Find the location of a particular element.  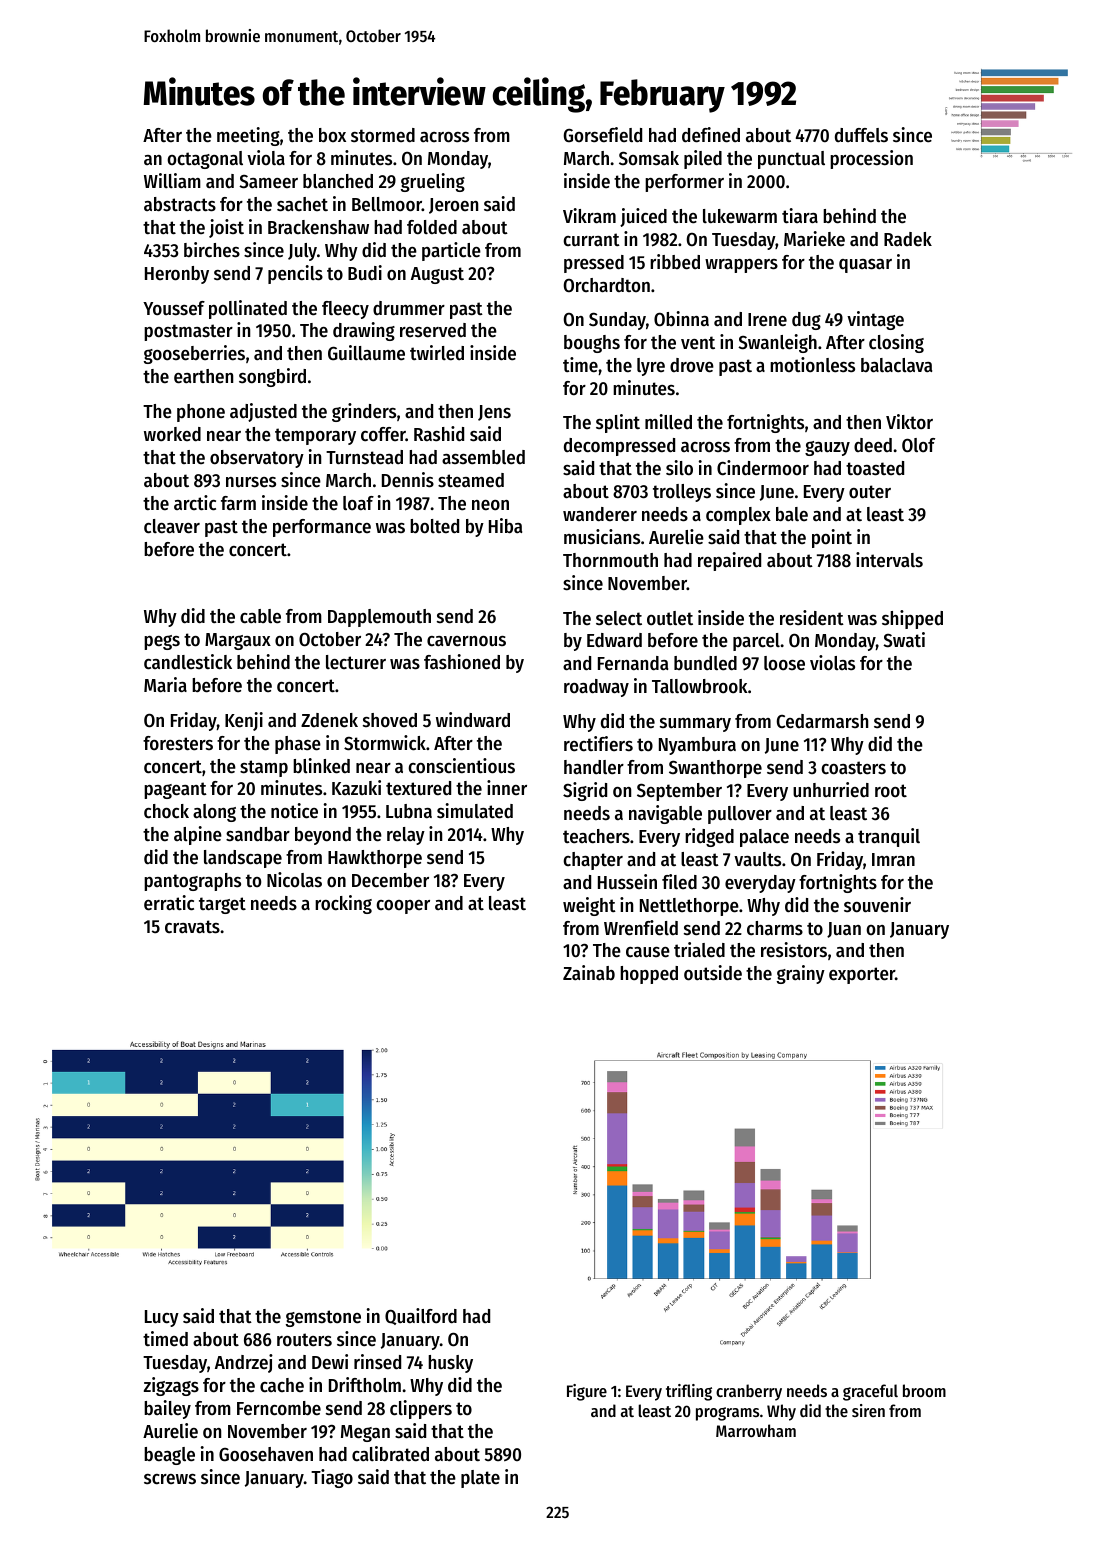

trialed is located at coordinates (699, 950).
